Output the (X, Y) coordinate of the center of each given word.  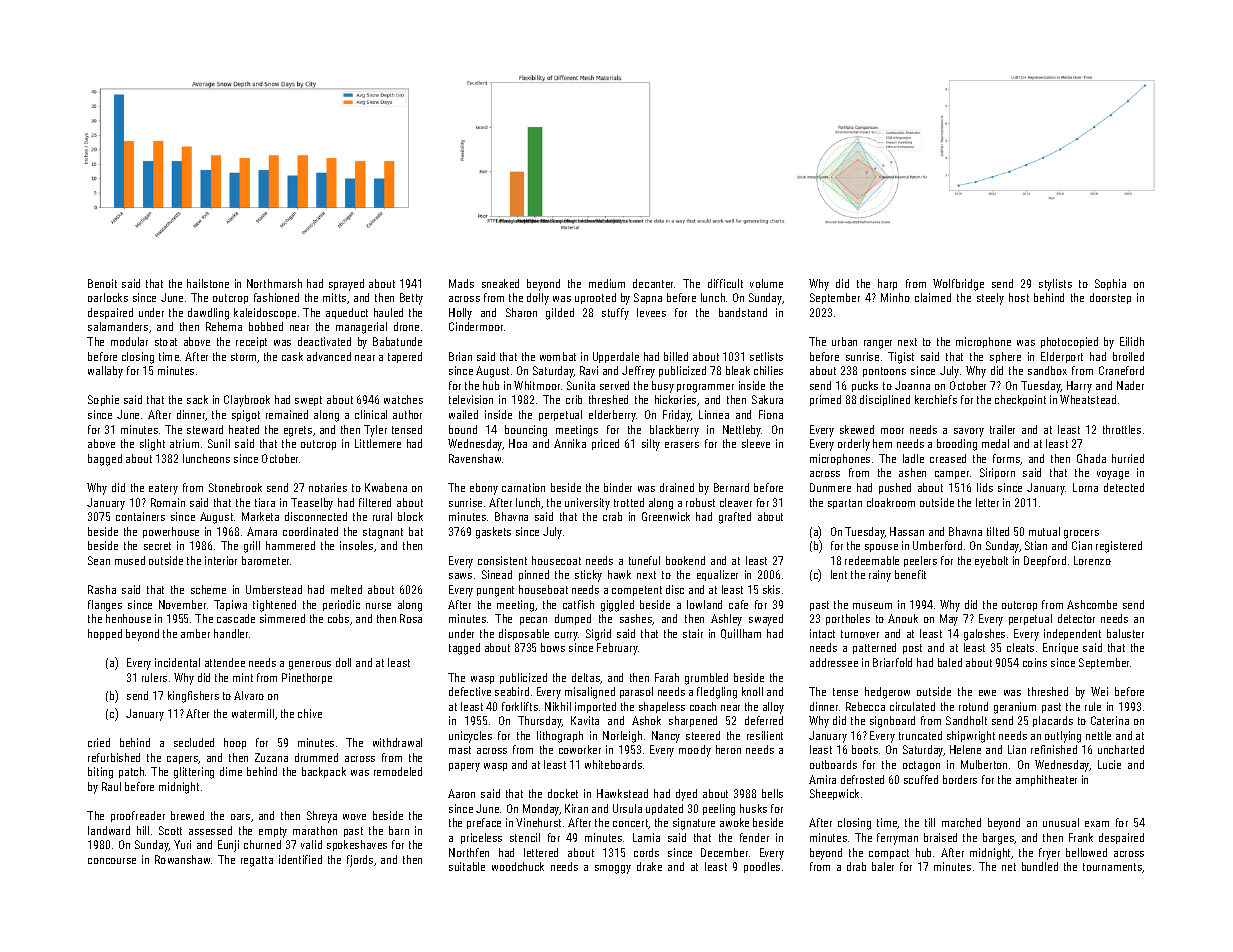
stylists (1055, 285)
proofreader (138, 816)
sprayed (346, 285)
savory (969, 432)
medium (607, 283)
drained (677, 487)
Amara (262, 531)
